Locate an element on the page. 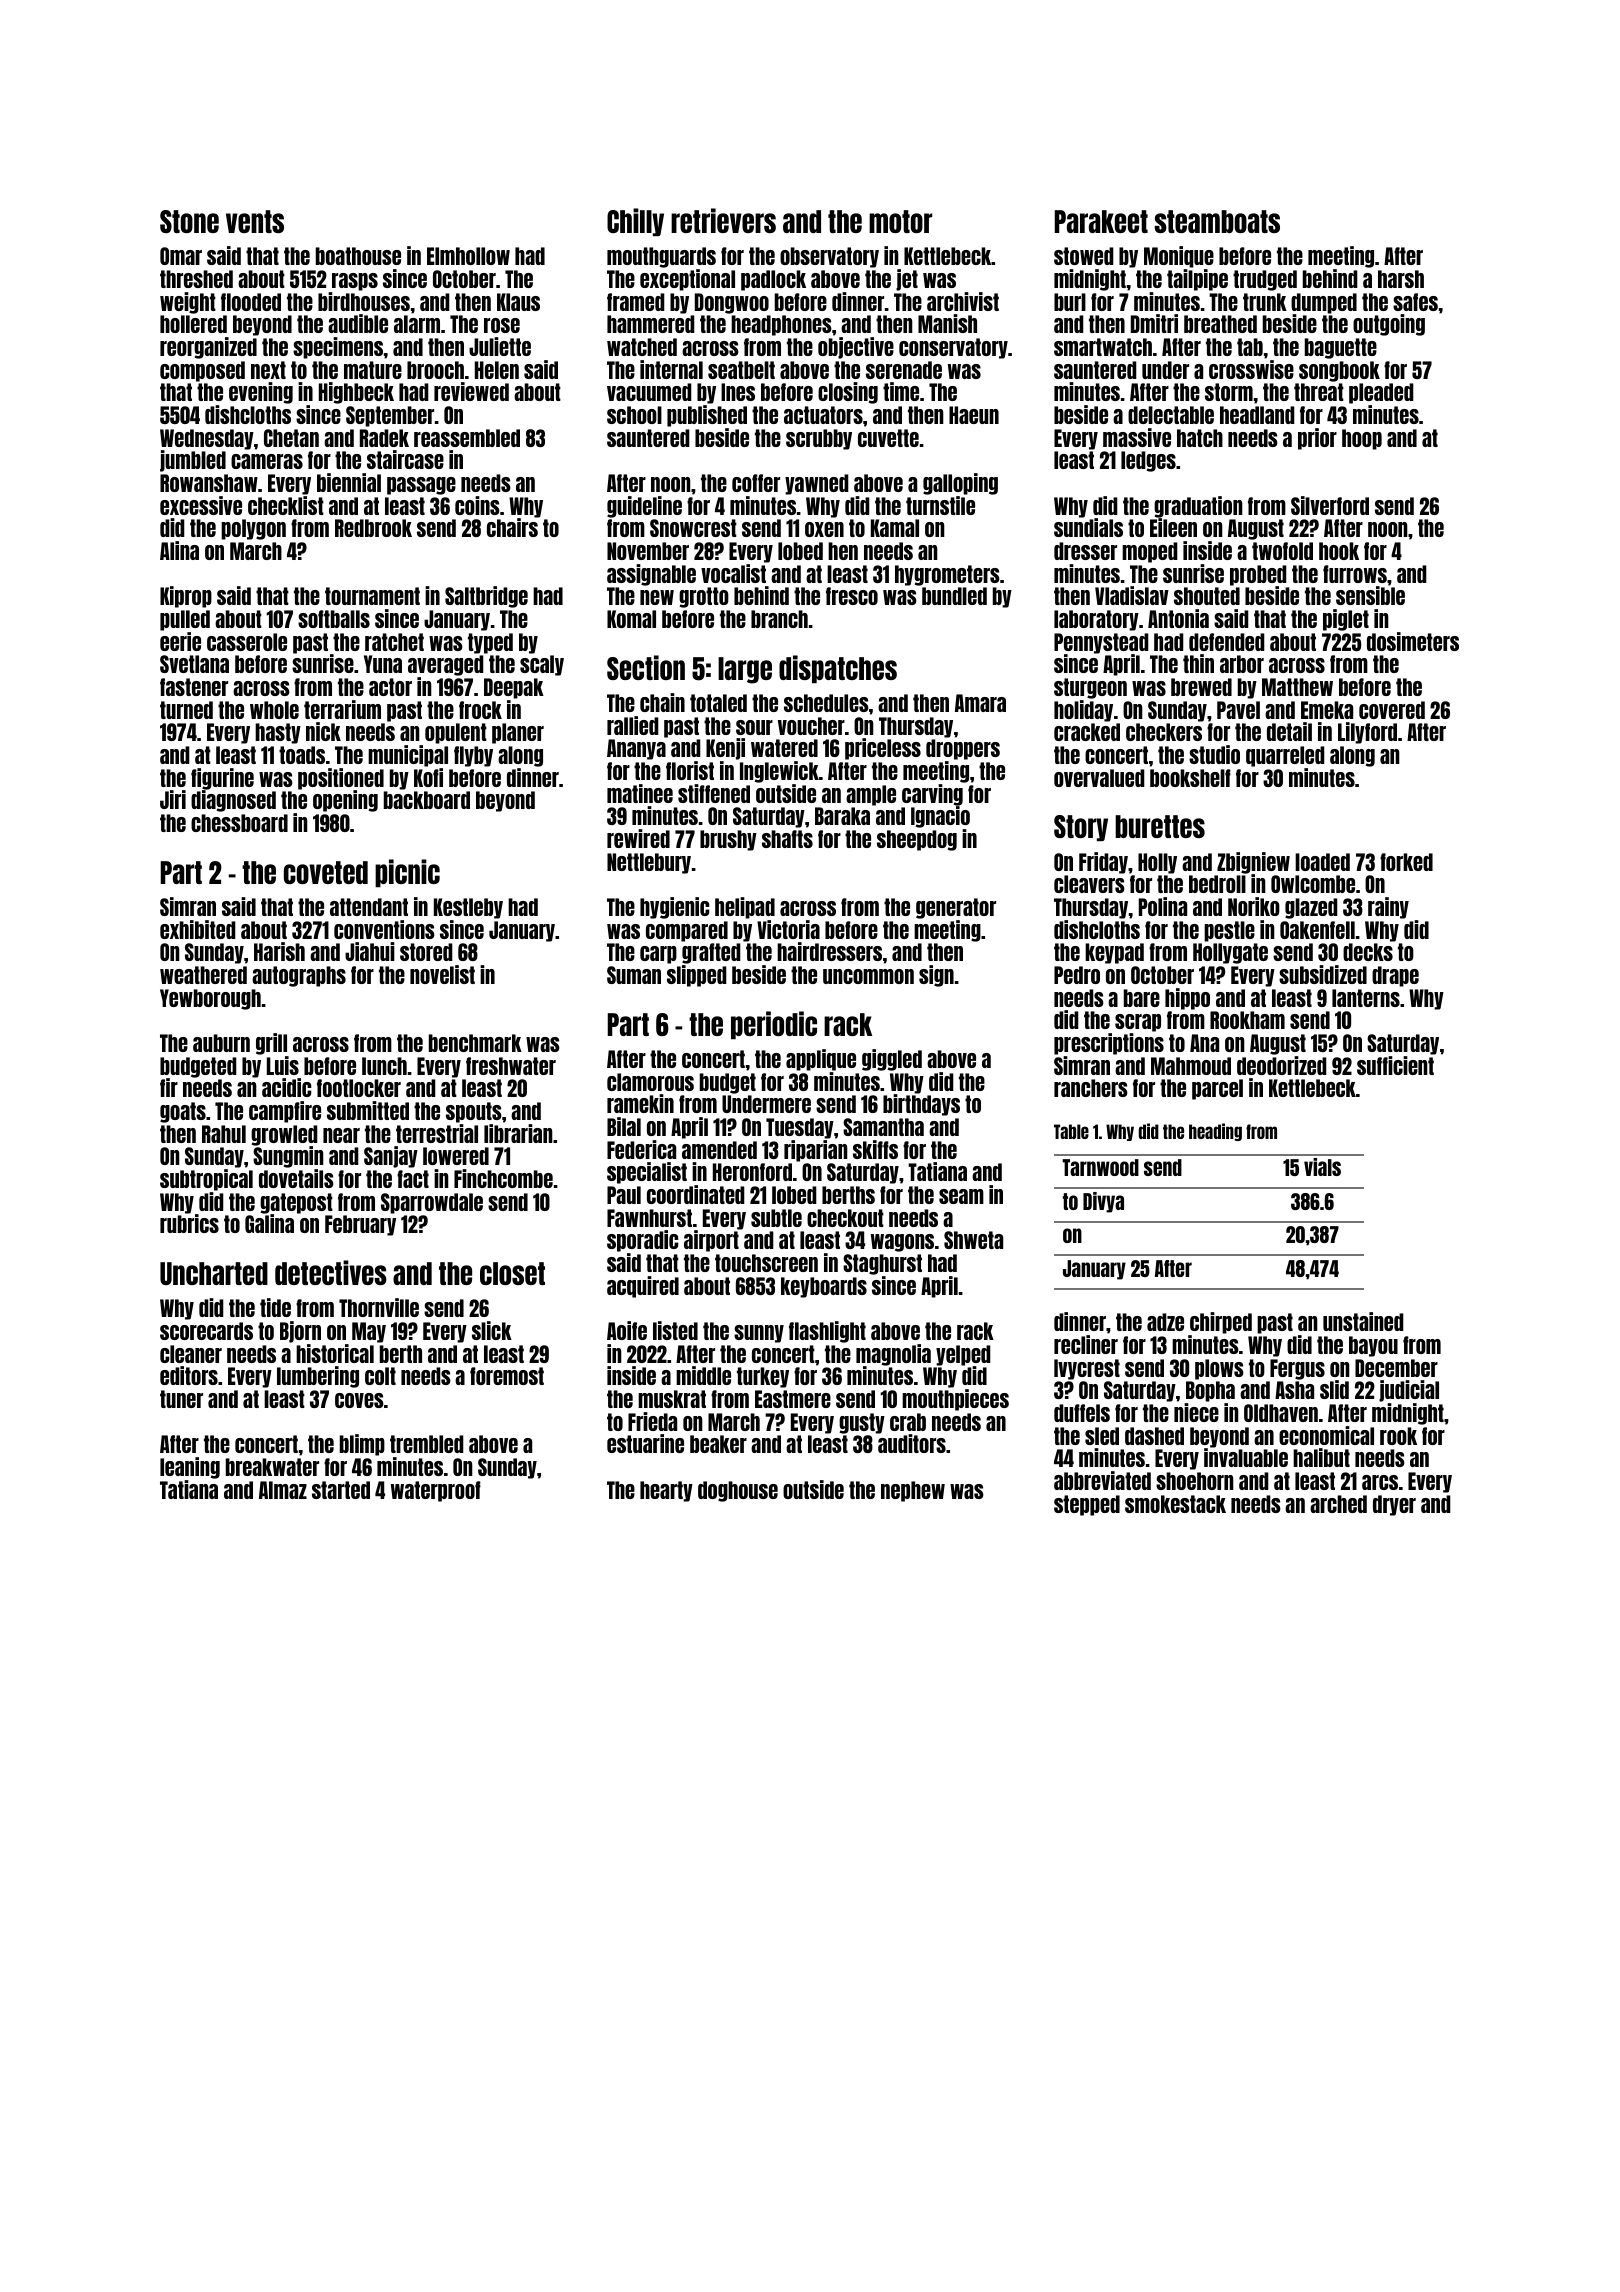 The width and height of the page is (1620, 2292). generator is located at coordinates (956, 908).
